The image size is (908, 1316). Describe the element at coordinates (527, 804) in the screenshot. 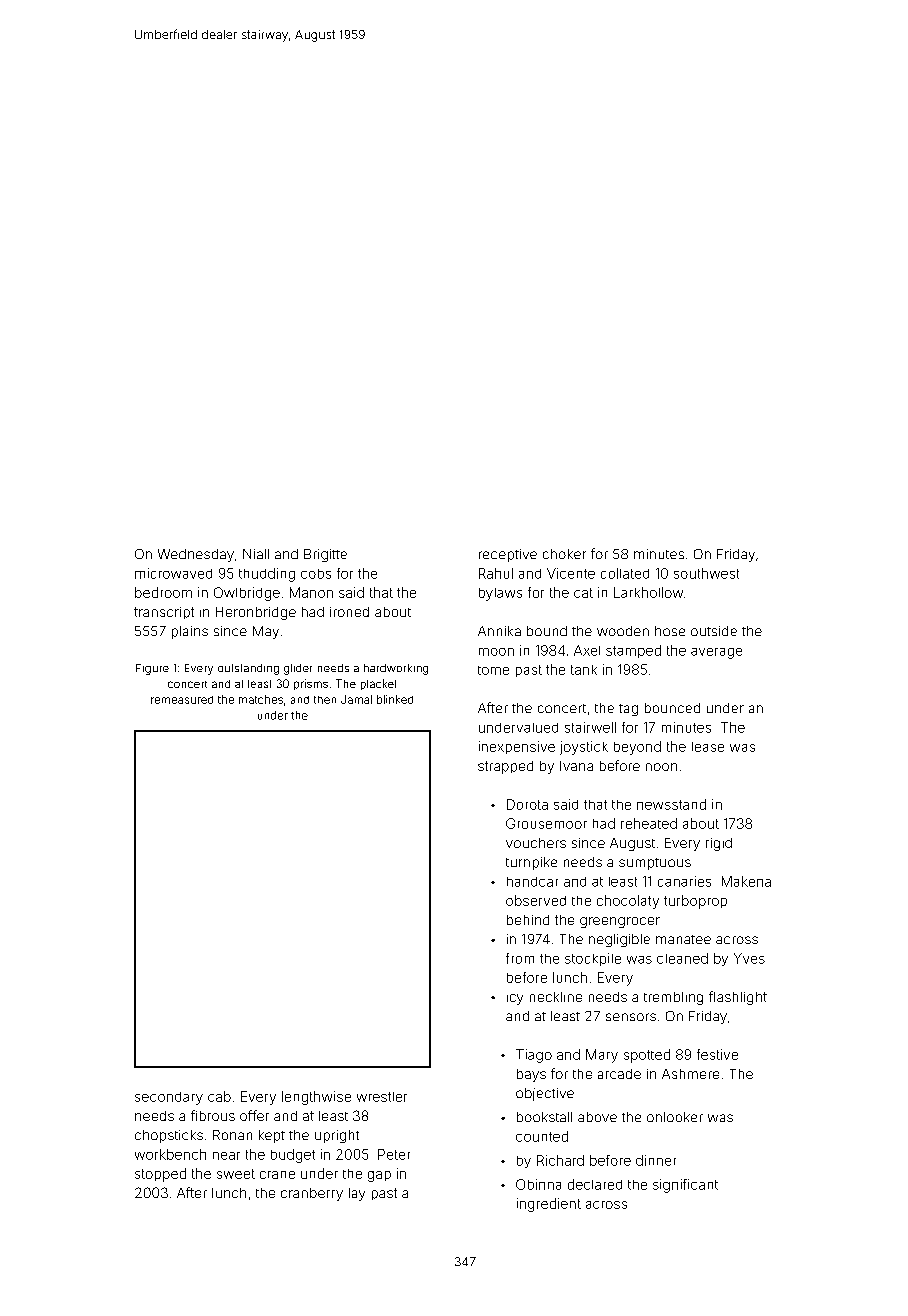

I see `Dorota` at that location.
